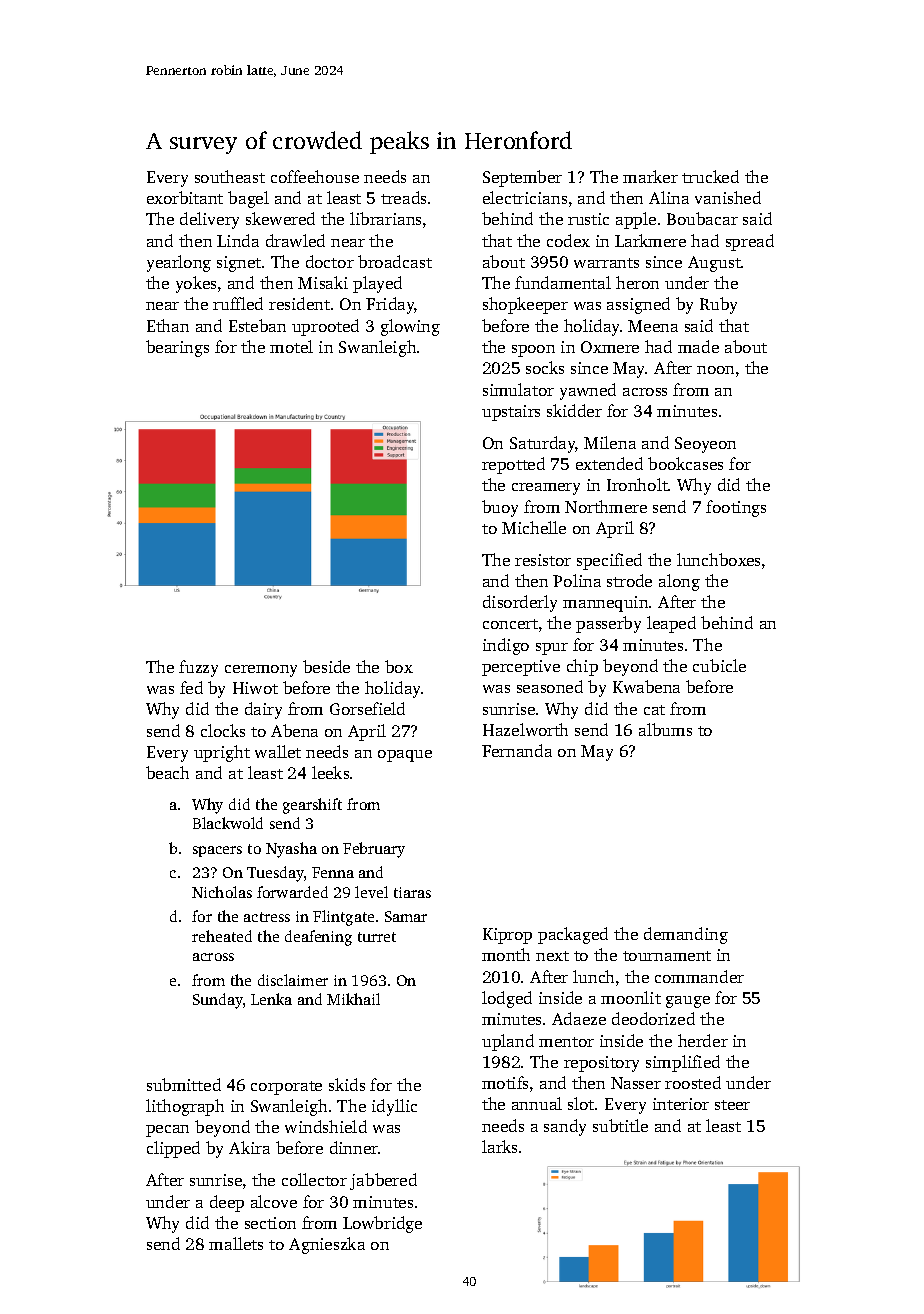 The width and height of the image is (924, 1314). I want to click on Ethan, so click(168, 325).
